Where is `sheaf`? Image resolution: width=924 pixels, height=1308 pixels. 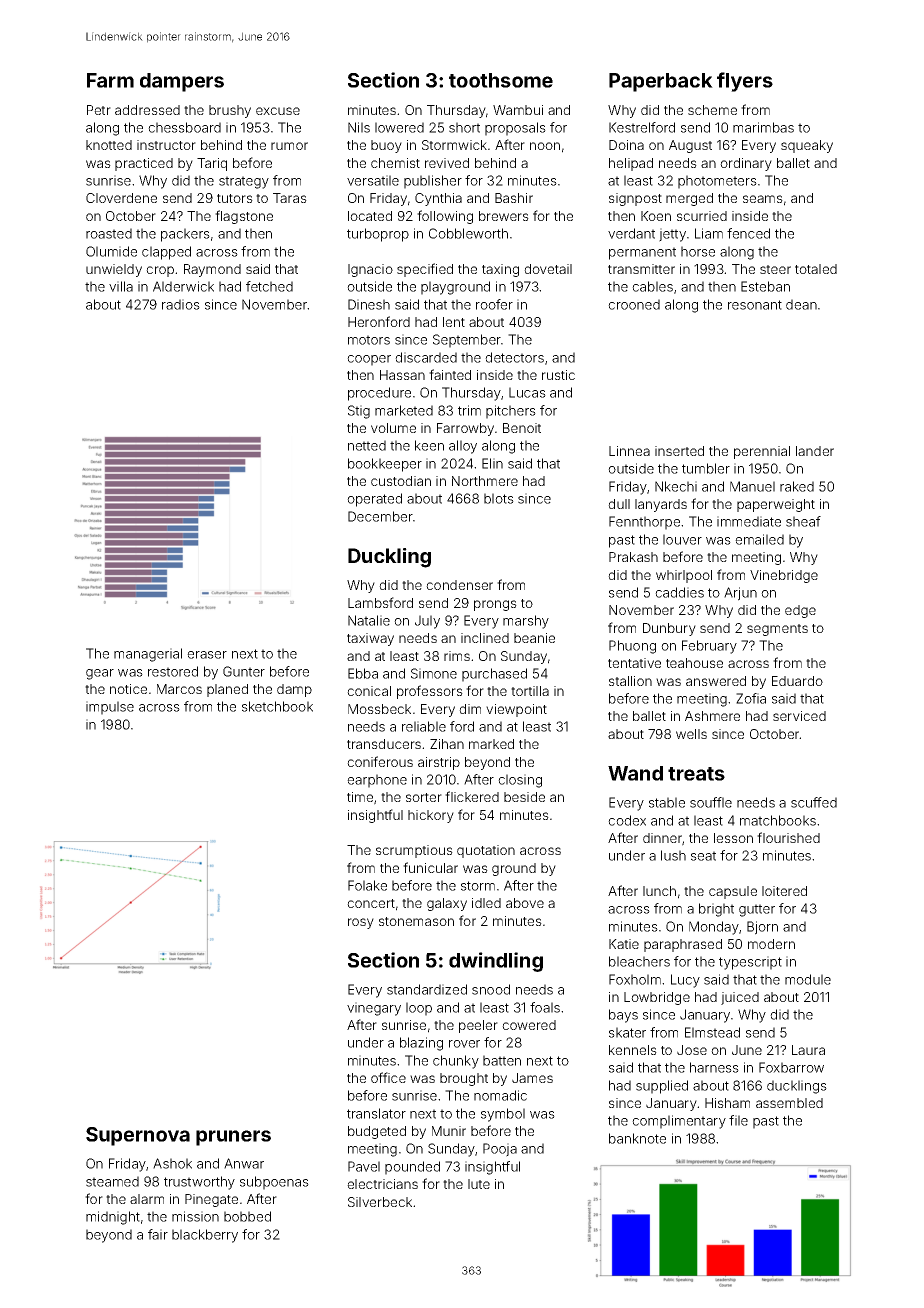 sheaf is located at coordinates (803, 521).
